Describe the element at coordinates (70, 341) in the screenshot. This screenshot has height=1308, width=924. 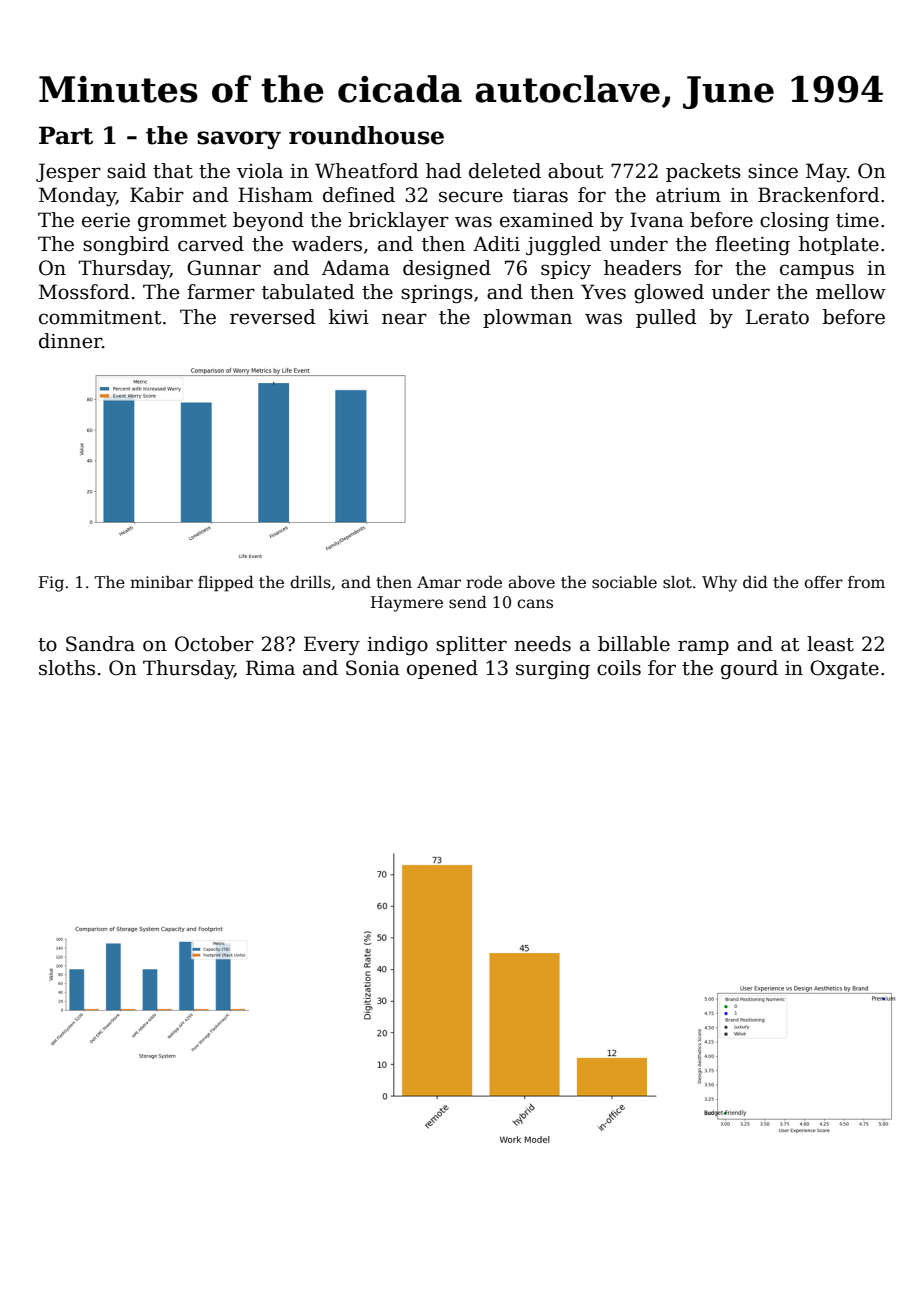
I see `dinner` at that location.
